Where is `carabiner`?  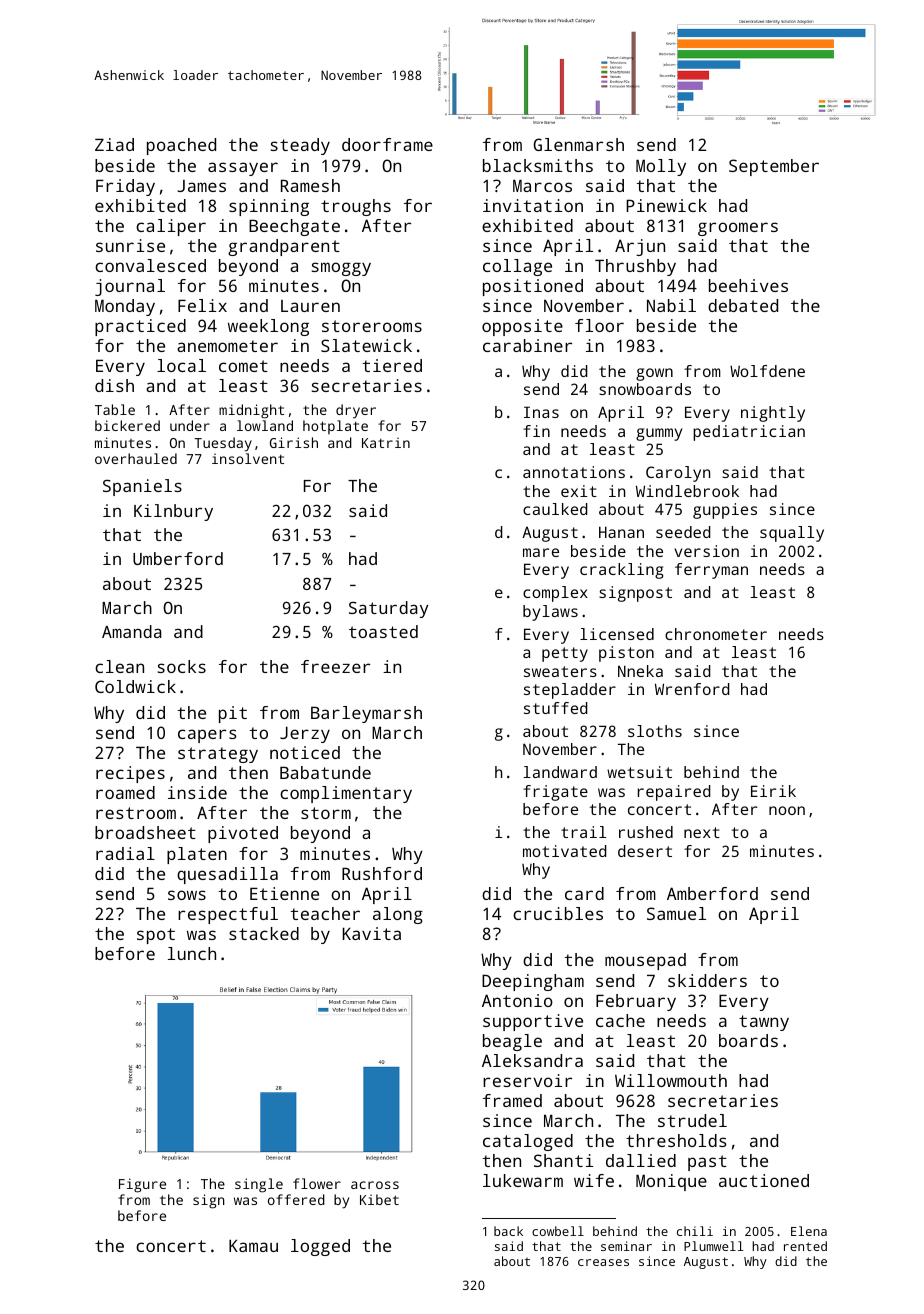
carabiner is located at coordinates (527, 345).
